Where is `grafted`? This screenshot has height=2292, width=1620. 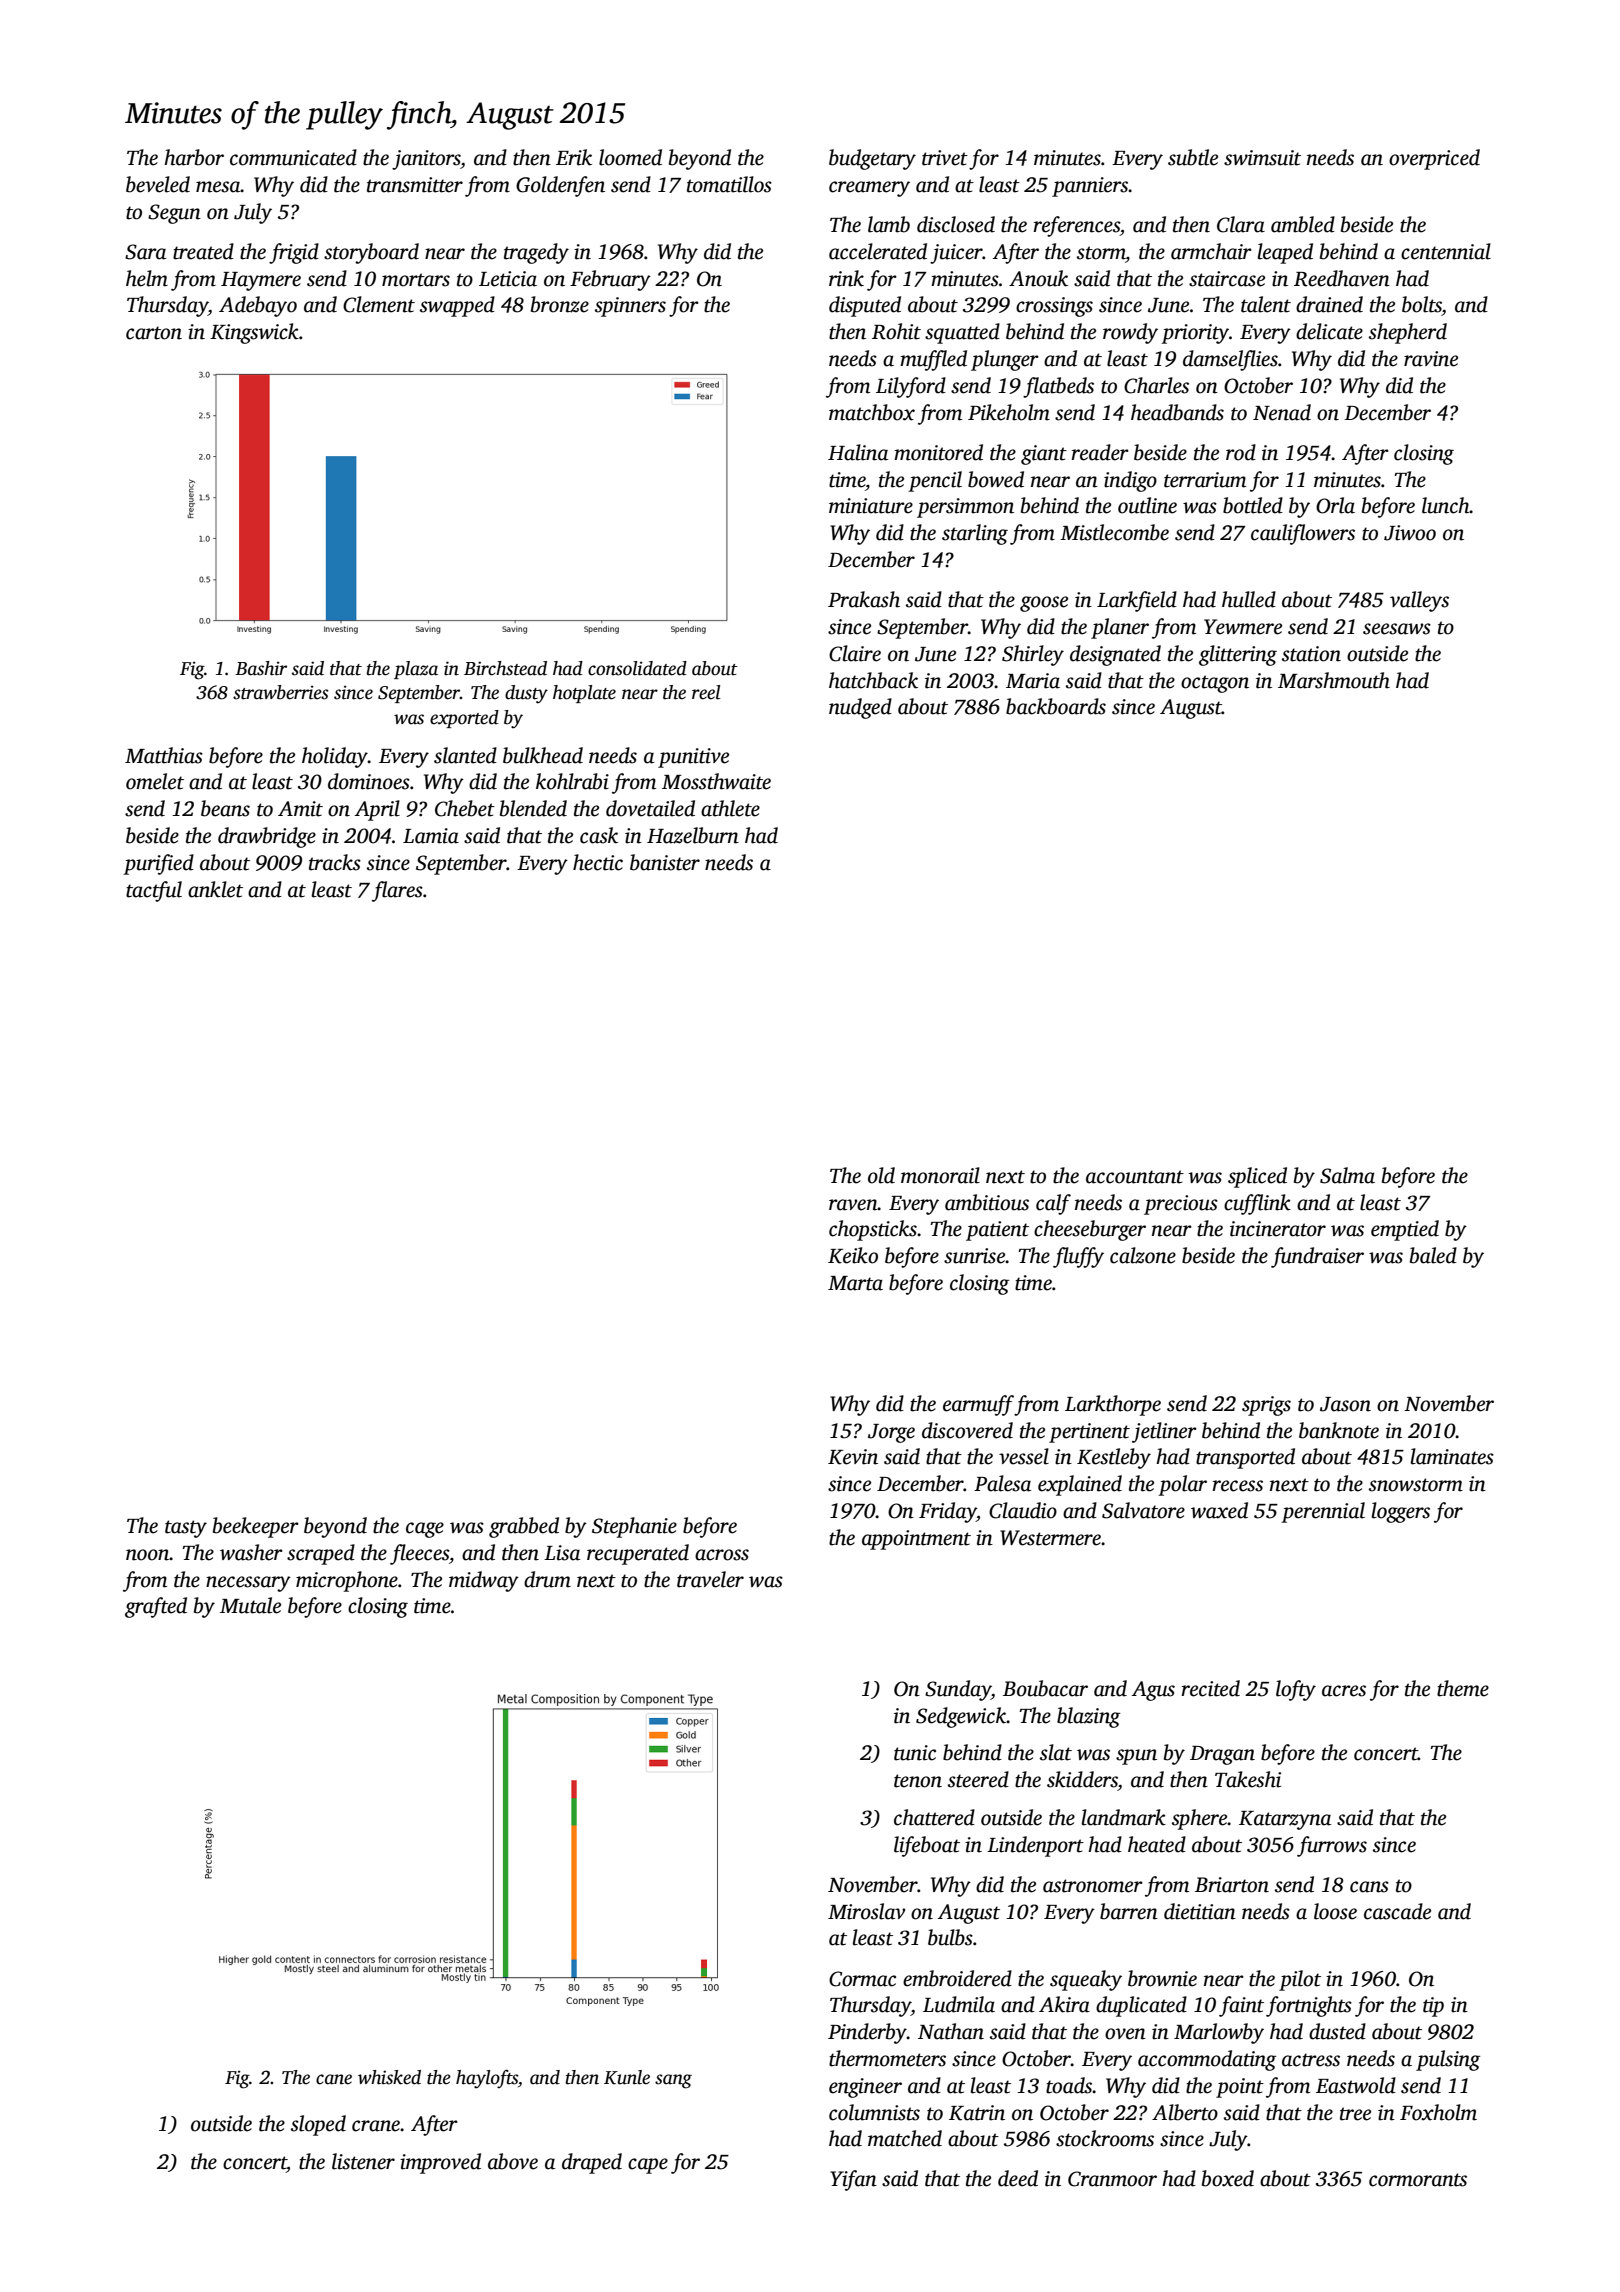 grafted is located at coordinates (156, 1607).
